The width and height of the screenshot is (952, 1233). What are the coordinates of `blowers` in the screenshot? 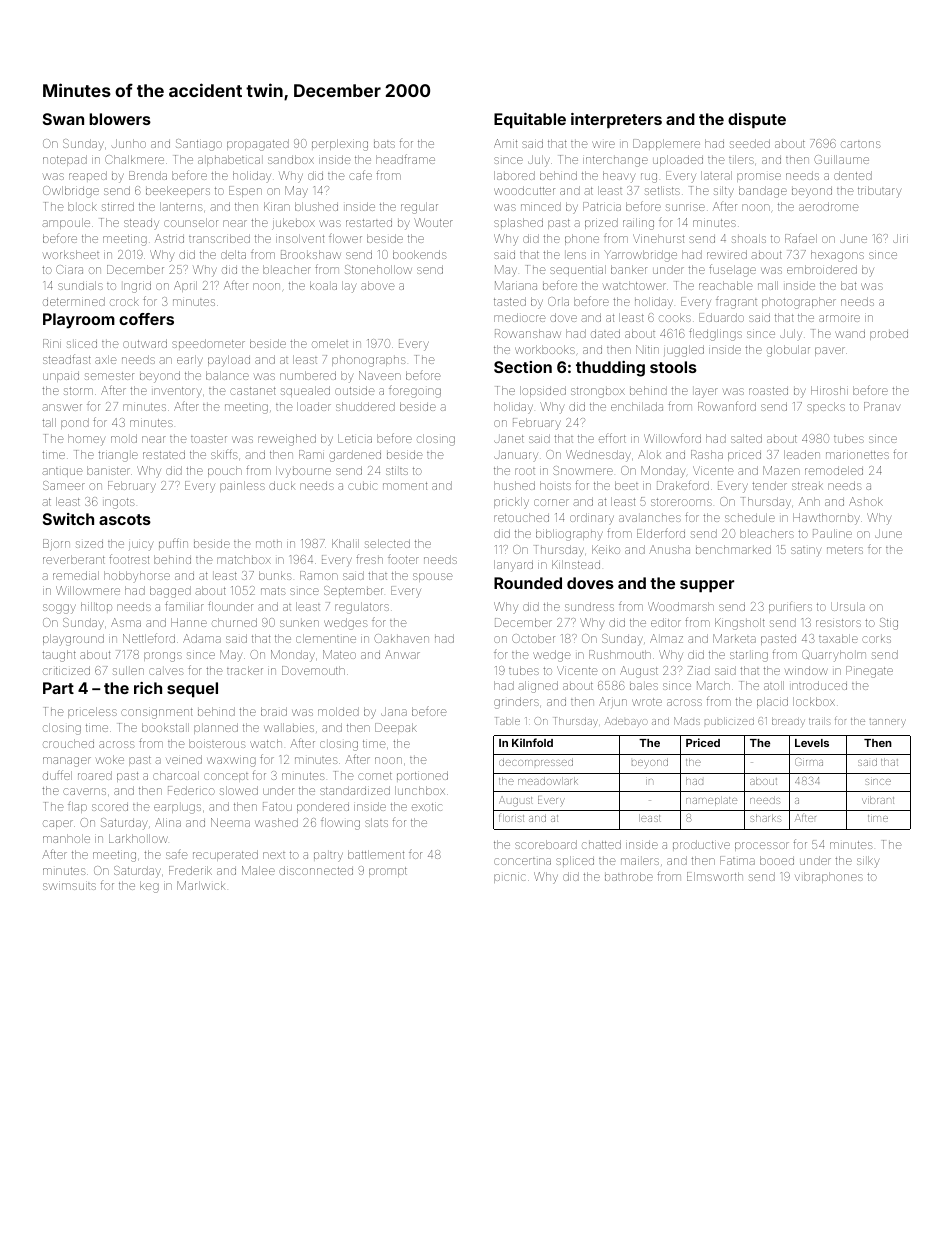 It's located at (120, 119).
